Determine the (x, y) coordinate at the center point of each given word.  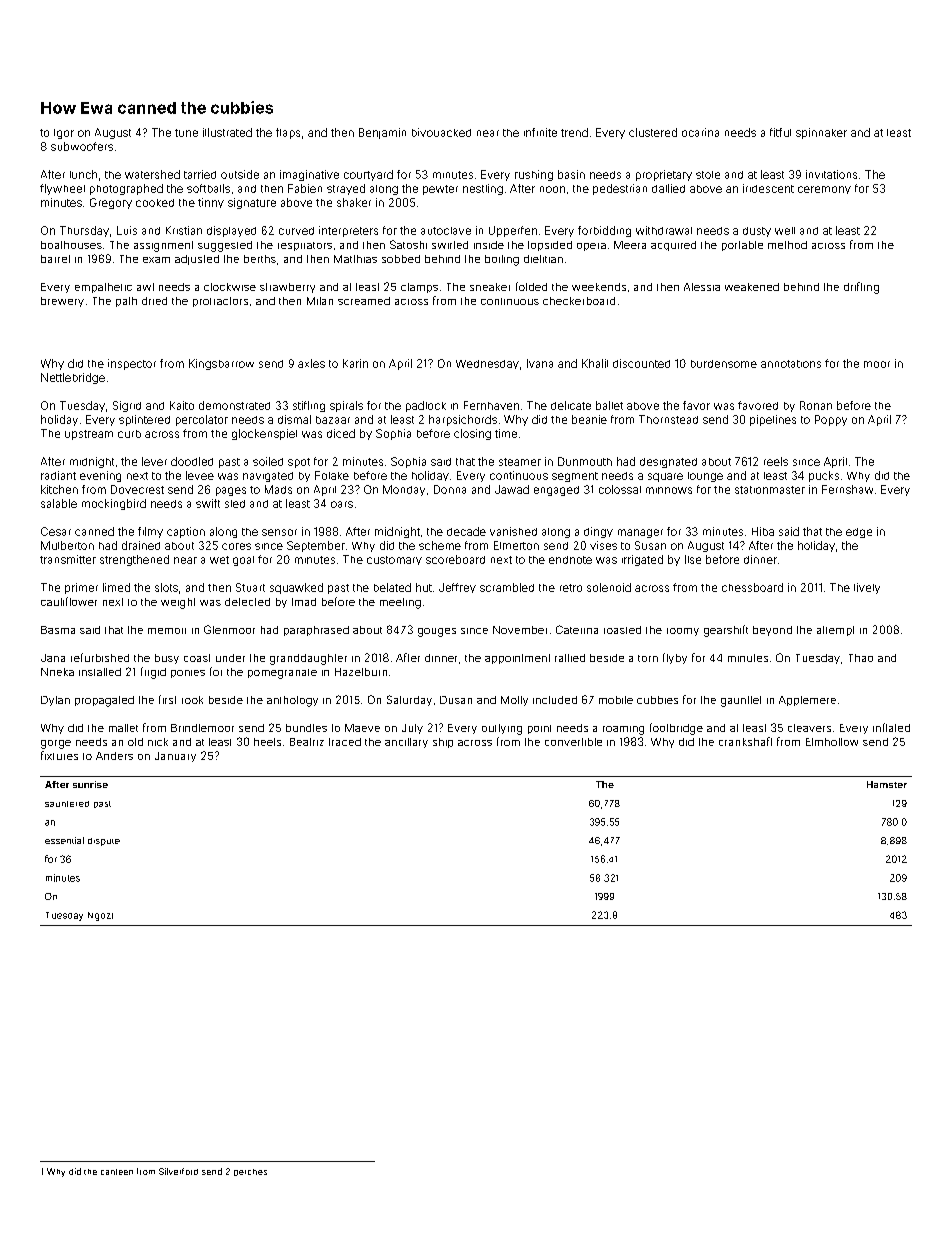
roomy (683, 632)
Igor (64, 134)
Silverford (178, 1171)
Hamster (887, 784)
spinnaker (821, 133)
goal (243, 561)
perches (250, 1172)
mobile (616, 700)
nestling (483, 189)
